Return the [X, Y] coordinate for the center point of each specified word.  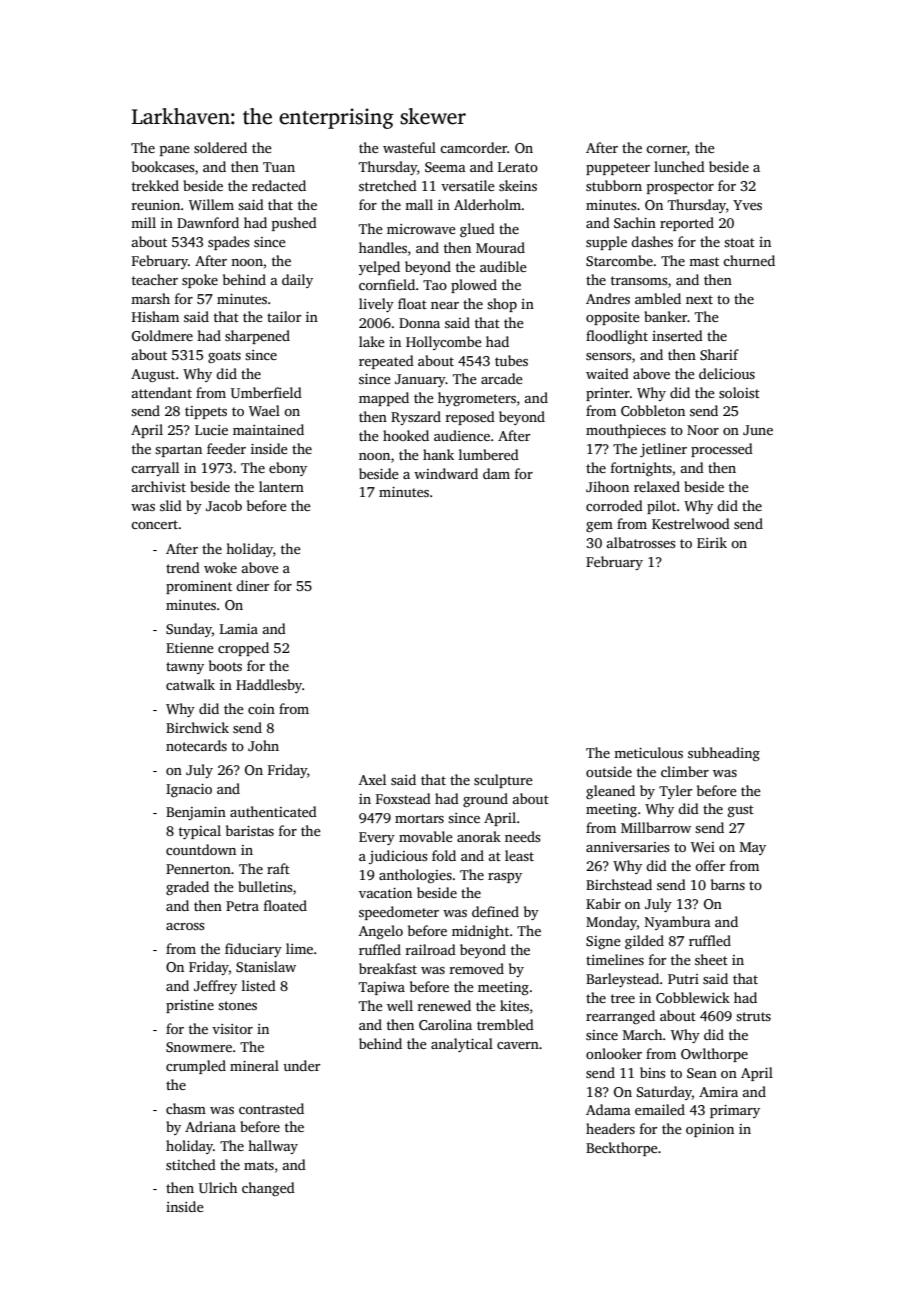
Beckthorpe [622, 1149]
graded [187, 888]
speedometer [399, 913]
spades [228, 243]
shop [502, 305]
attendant [162, 392]
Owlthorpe [714, 1055]
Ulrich [218, 1187]
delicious [727, 373]
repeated [386, 362]
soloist [739, 392]
